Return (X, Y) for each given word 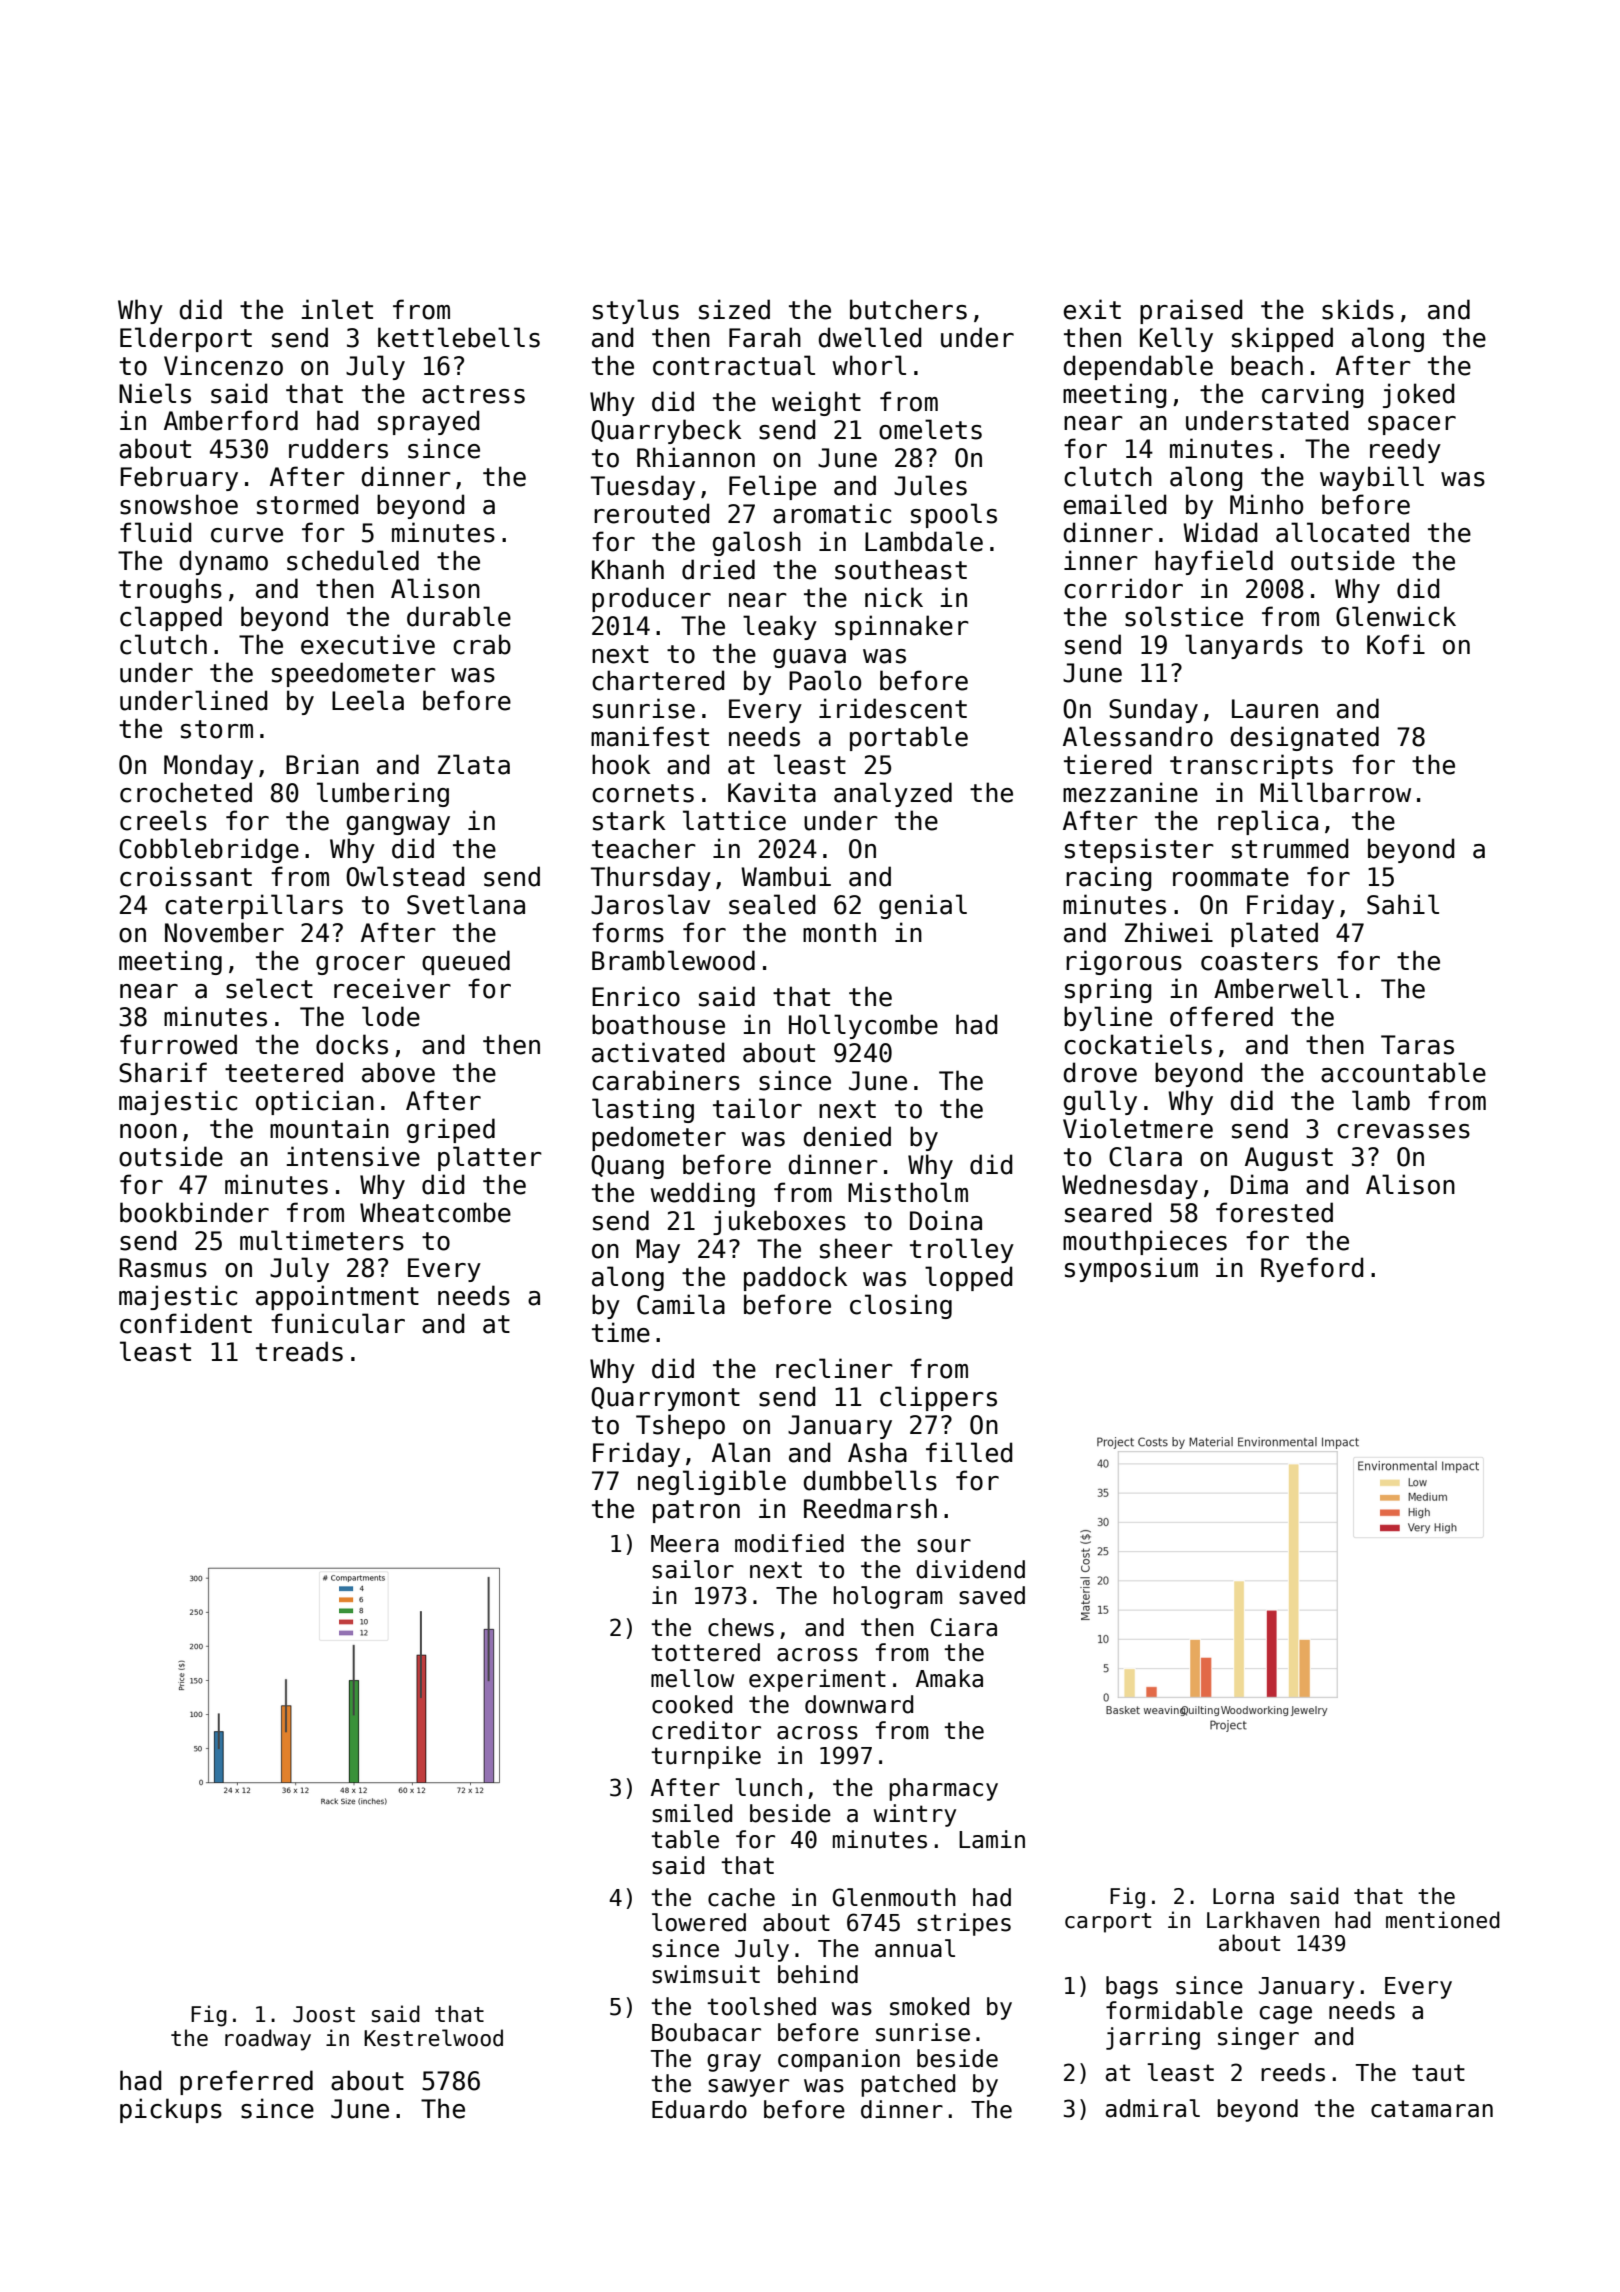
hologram (888, 1597)
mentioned (1443, 1920)
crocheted (186, 792)
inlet (337, 309)
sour (944, 1546)
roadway (268, 2040)
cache (741, 1897)
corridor (1123, 588)
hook (621, 764)
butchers (908, 309)
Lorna (1243, 1896)
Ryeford (1312, 1269)
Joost (324, 2014)
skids (1358, 309)
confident (186, 1323)
